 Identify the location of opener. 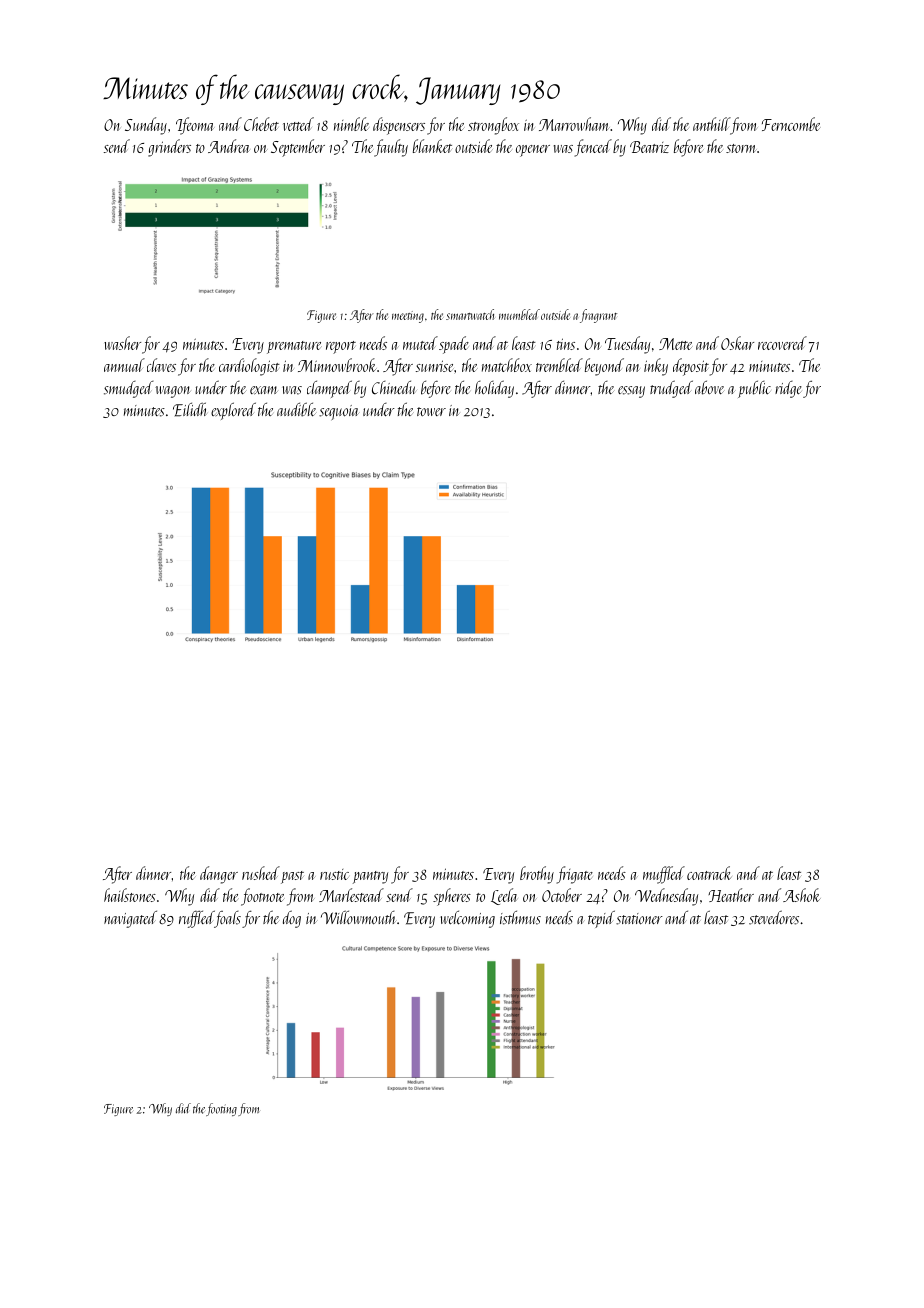
(533, 151).
